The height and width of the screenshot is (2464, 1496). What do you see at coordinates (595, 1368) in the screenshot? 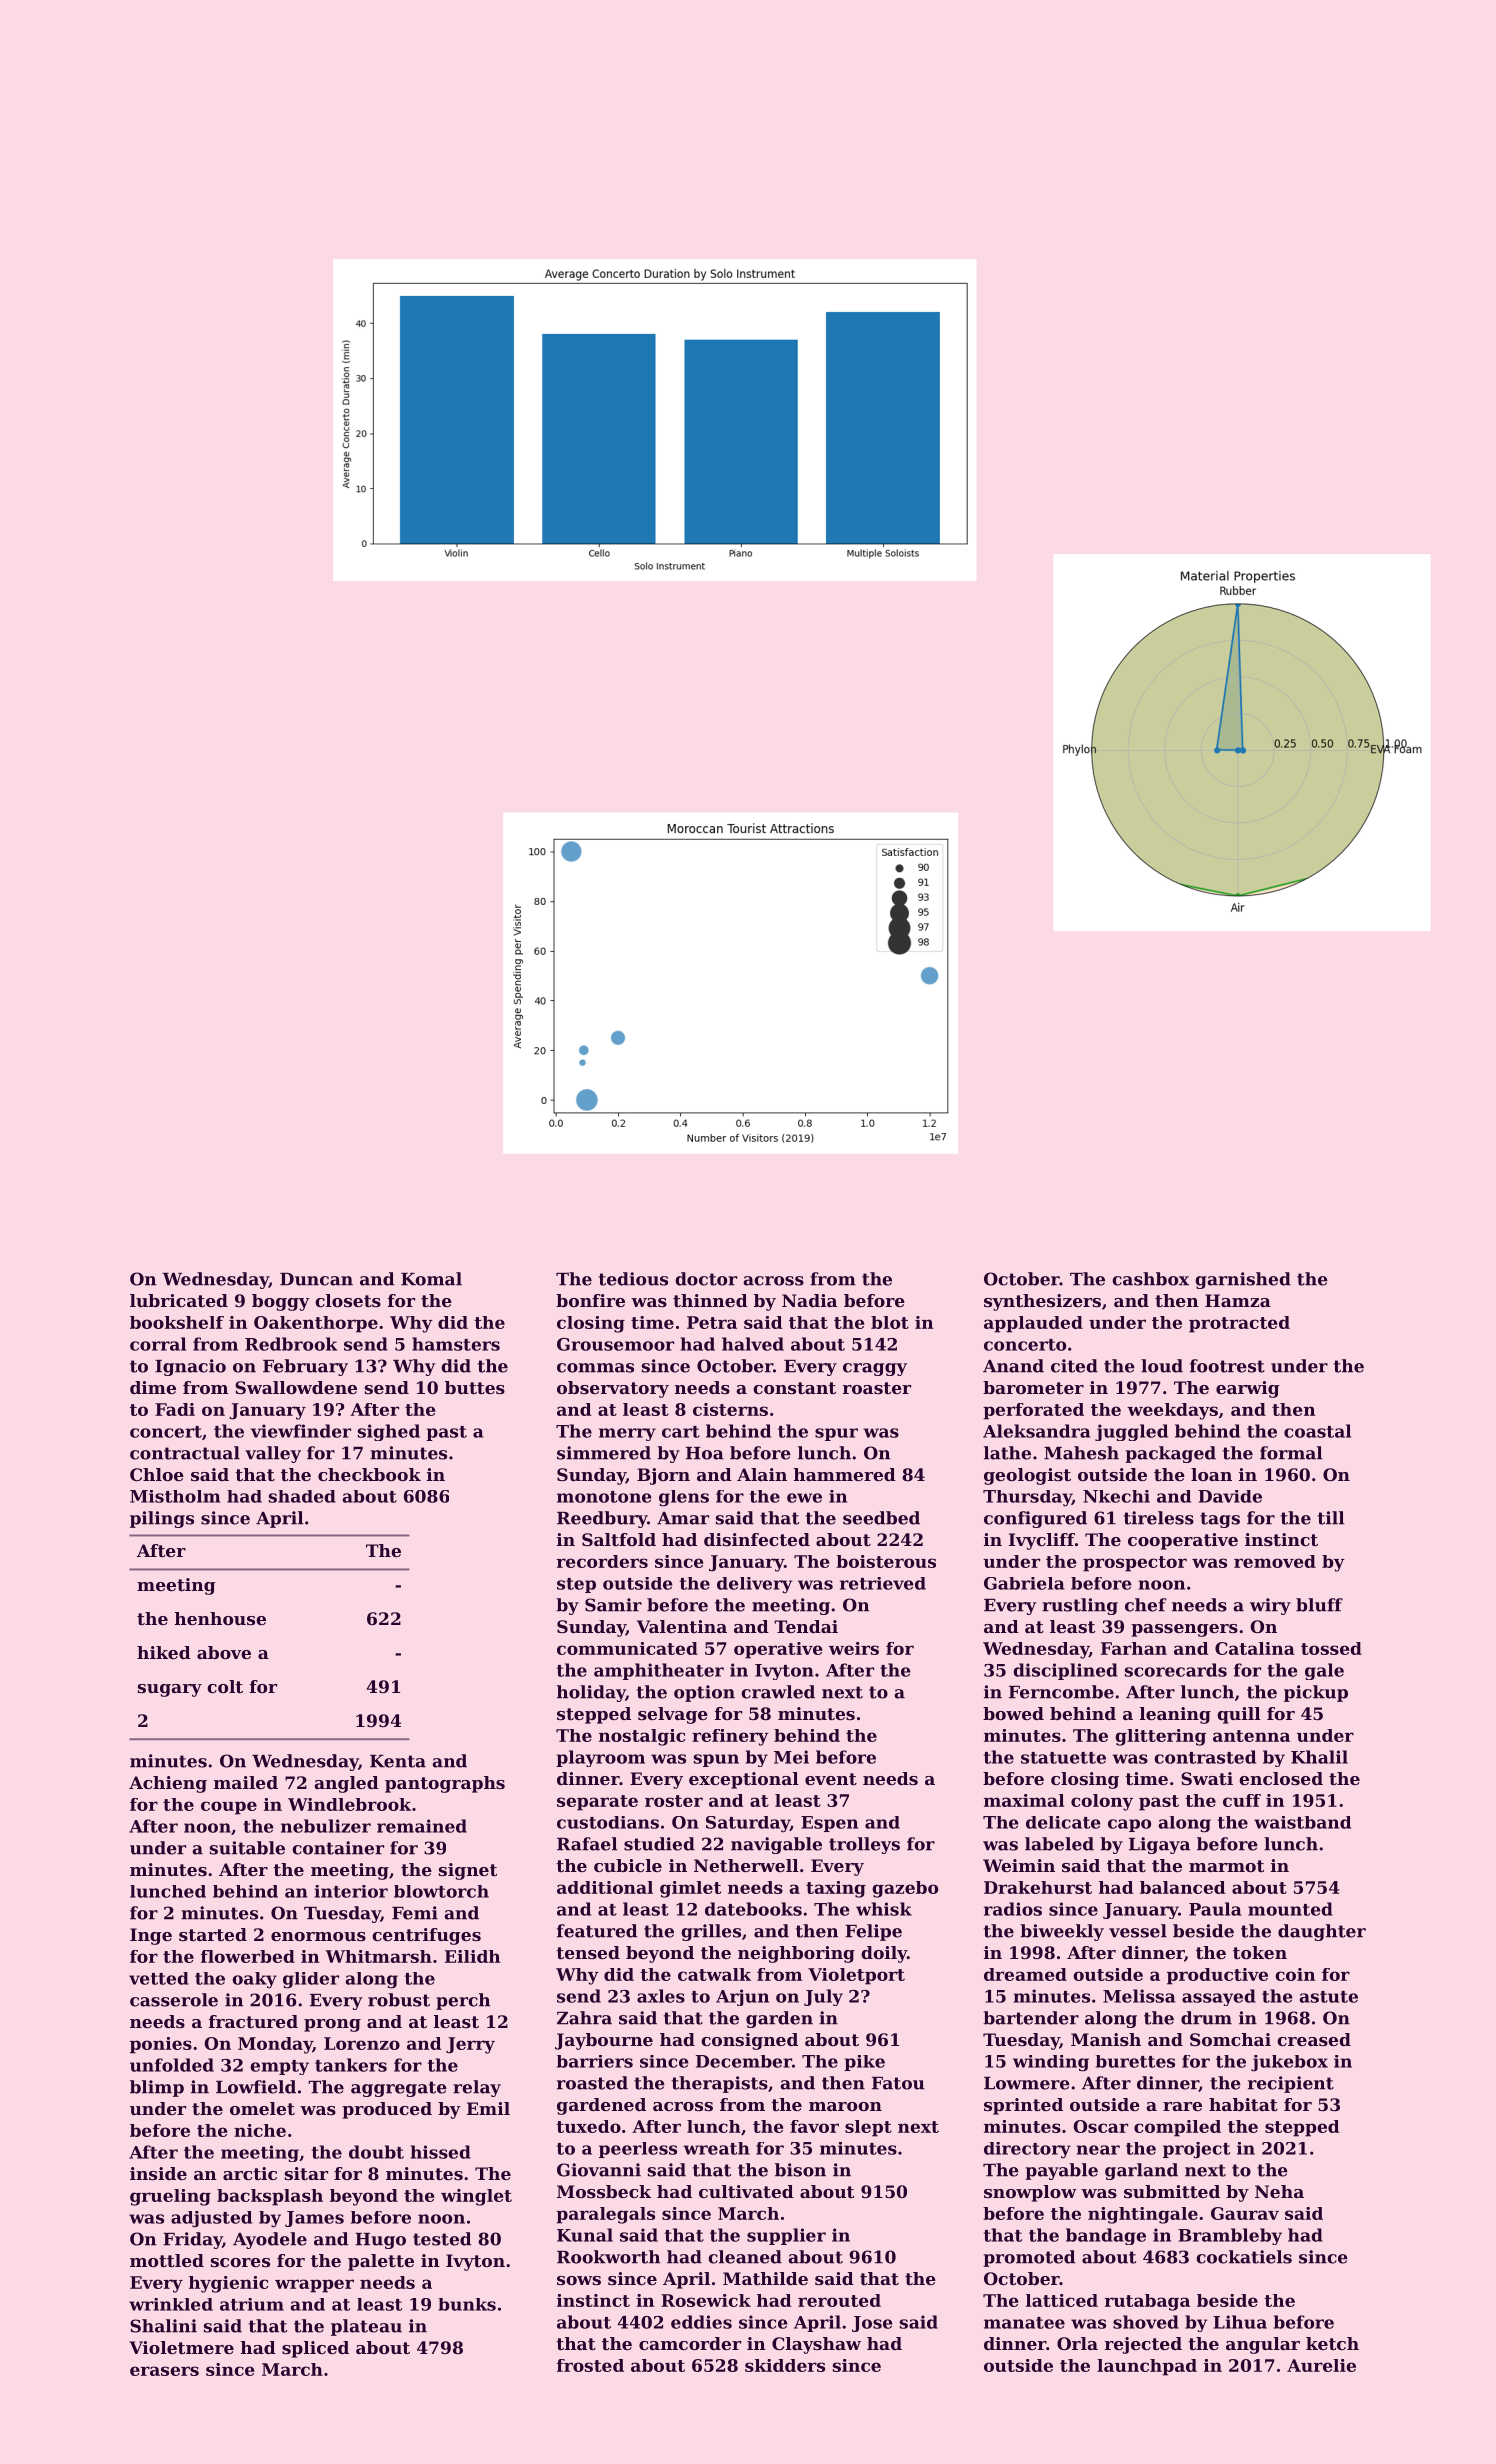
I see `commas` at bounding box center [595, 1368].
